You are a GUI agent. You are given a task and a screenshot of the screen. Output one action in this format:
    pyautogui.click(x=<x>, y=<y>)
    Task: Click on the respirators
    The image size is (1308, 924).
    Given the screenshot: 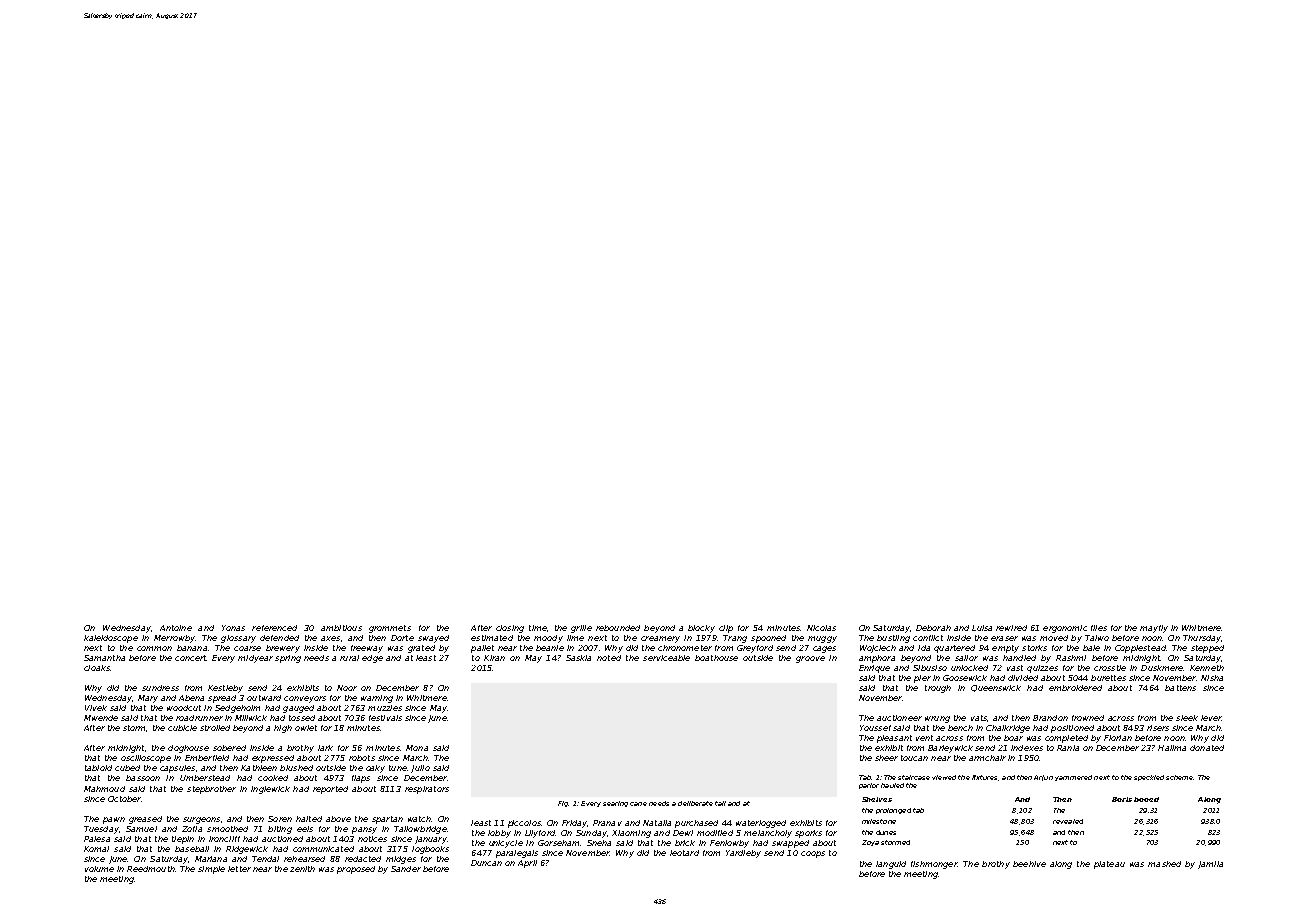 What is the action you would take?
    pyautogui.click(x=427, y=790)
